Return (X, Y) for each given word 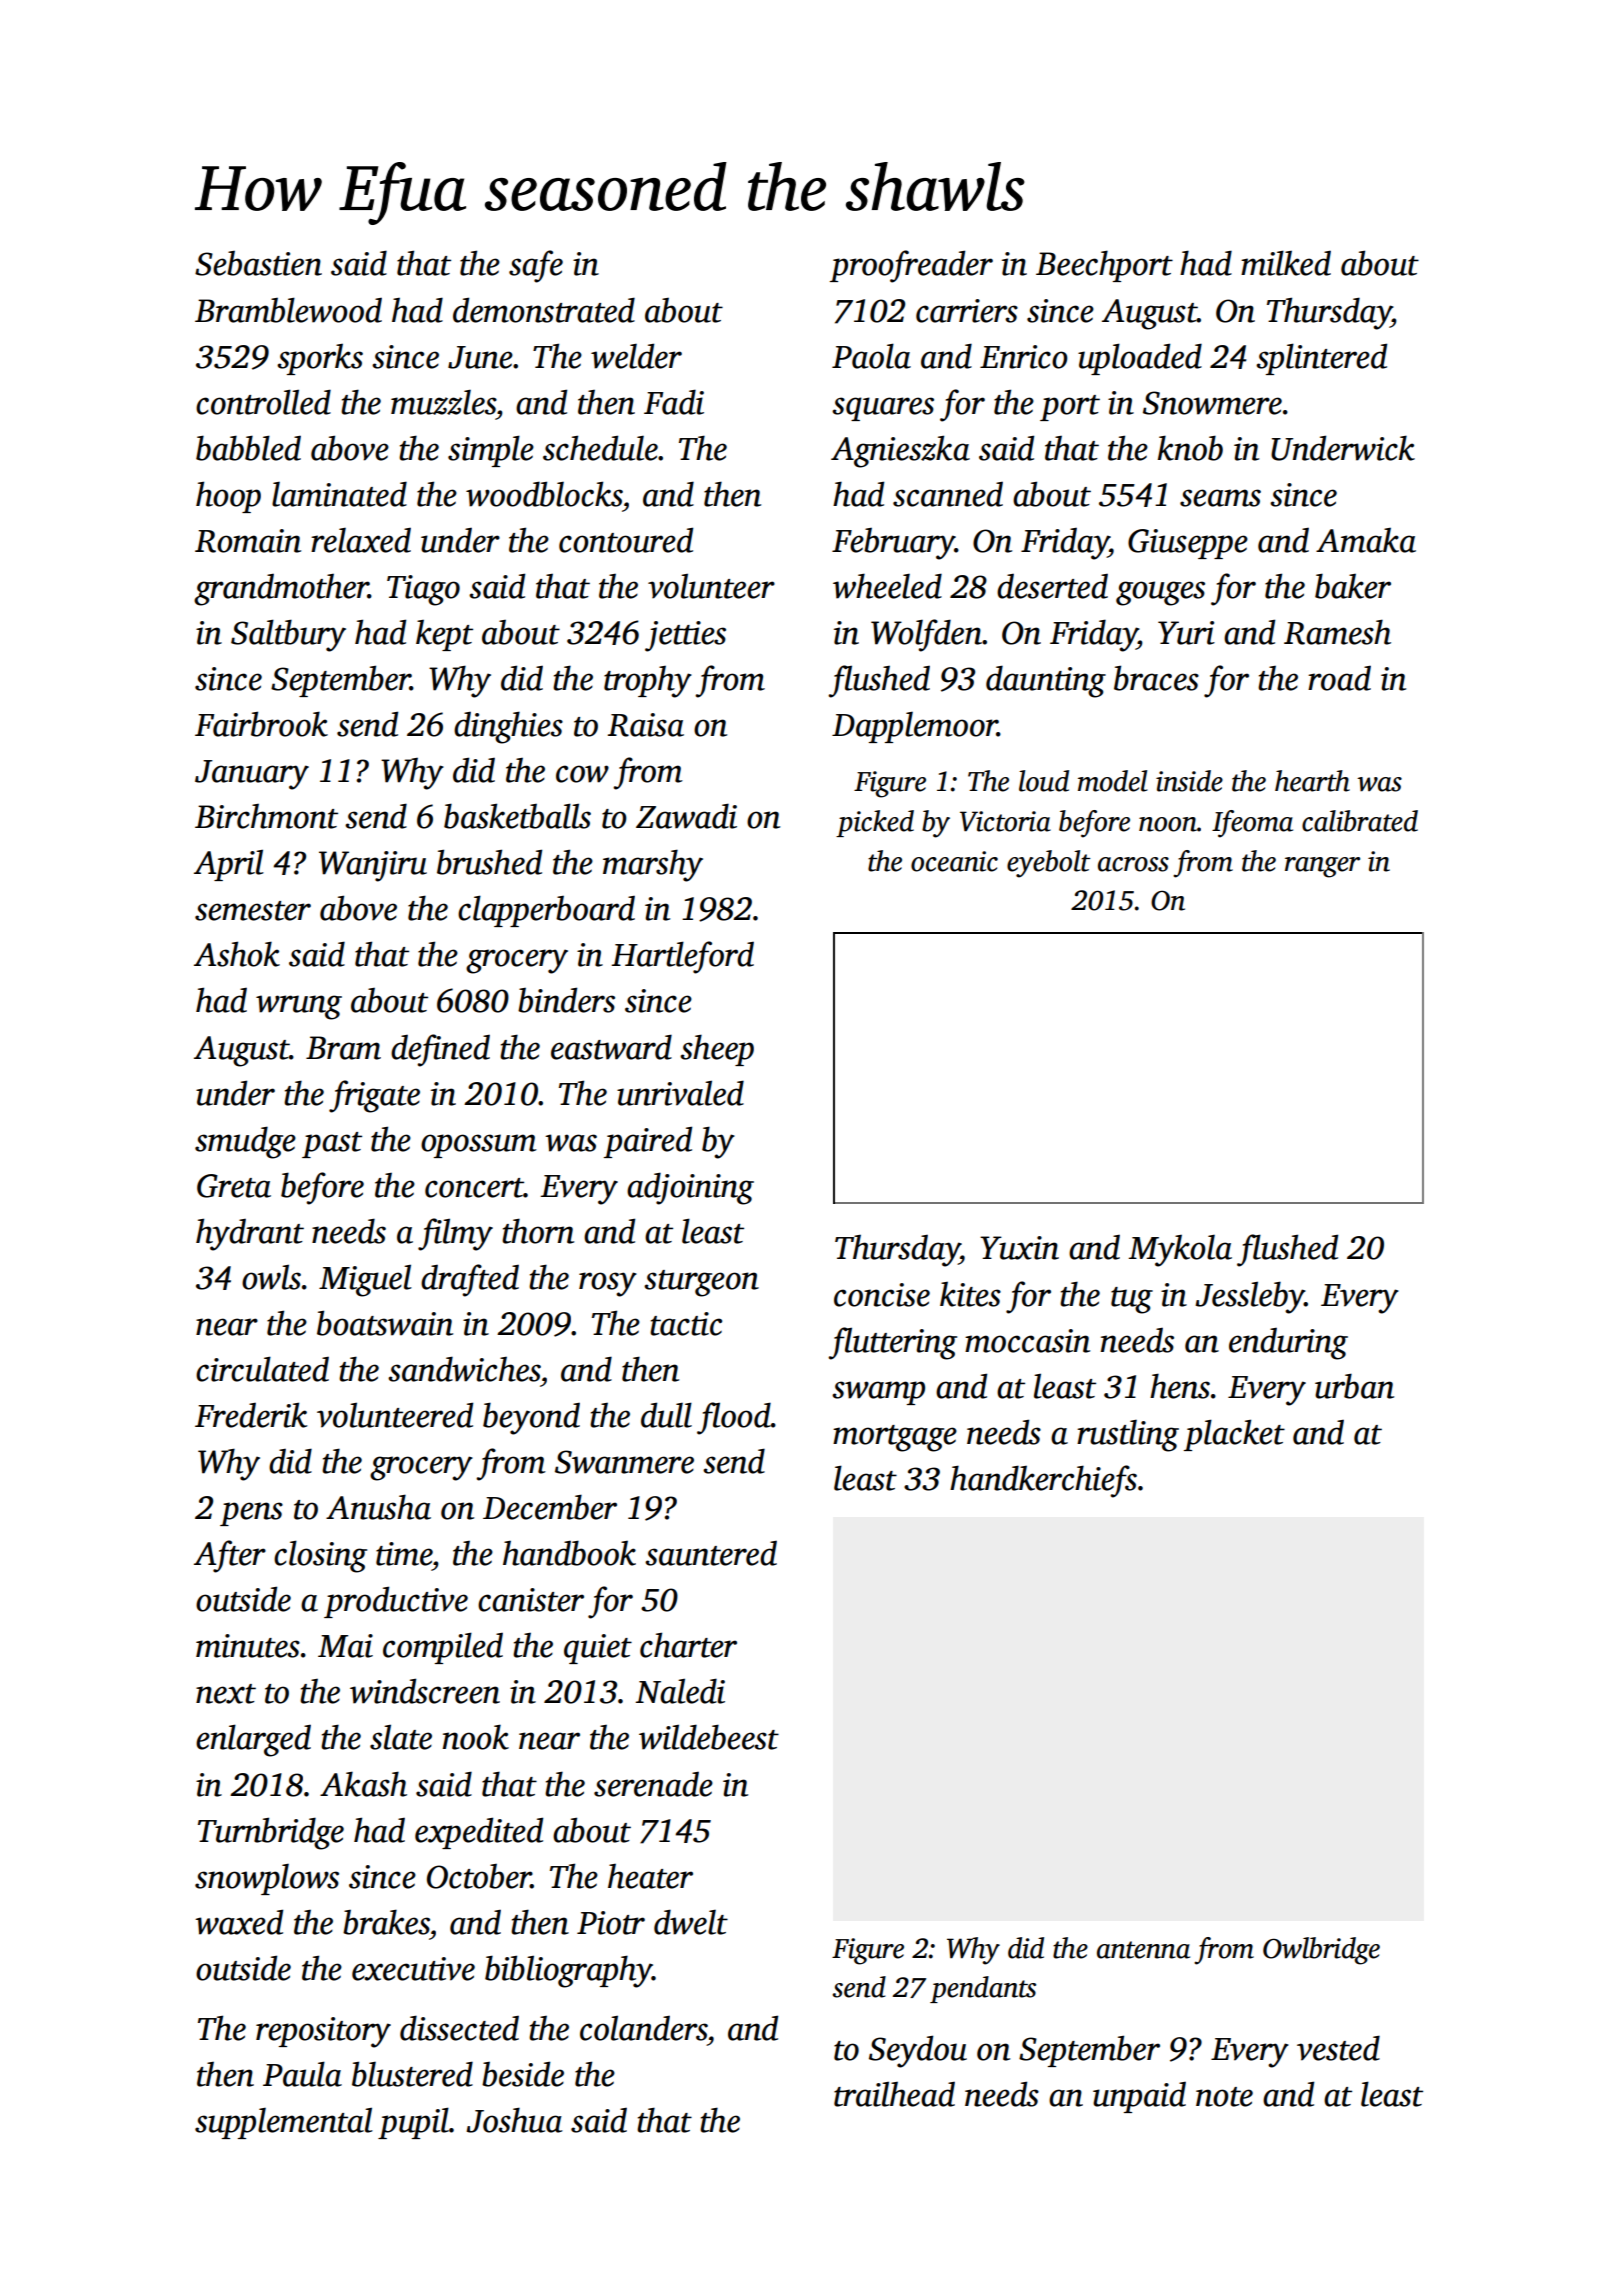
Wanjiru (373, 866)
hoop (228, 497)
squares (883, 409)
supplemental (284, 2123)
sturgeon (701, 1283)
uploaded (1140, 359)
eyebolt (1048, 864)
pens (251, 1514)
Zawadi (686, 816)
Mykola (1180, 1251)
